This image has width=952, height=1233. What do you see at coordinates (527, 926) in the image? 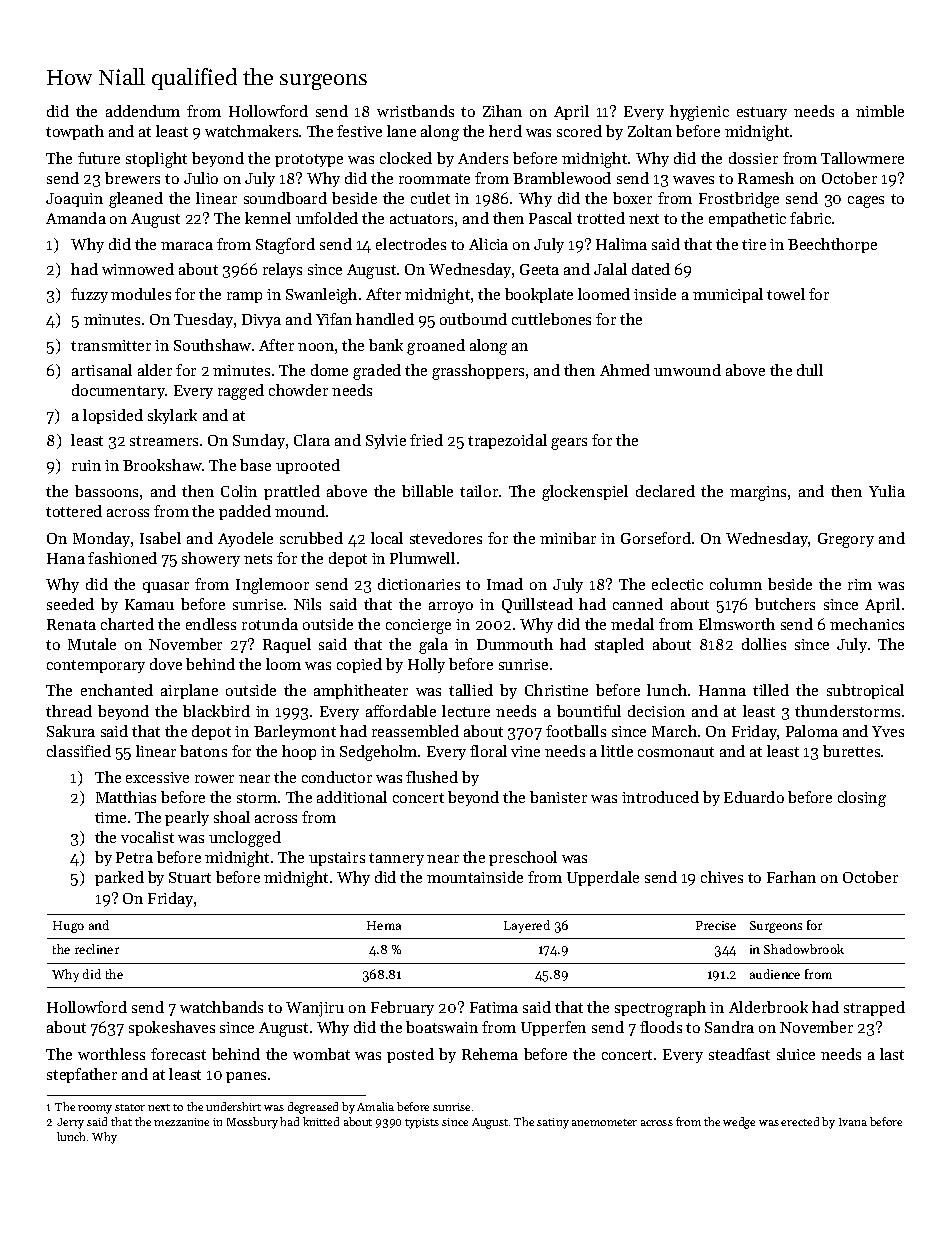
I see `Layered` at bounding box center [527, 926].
